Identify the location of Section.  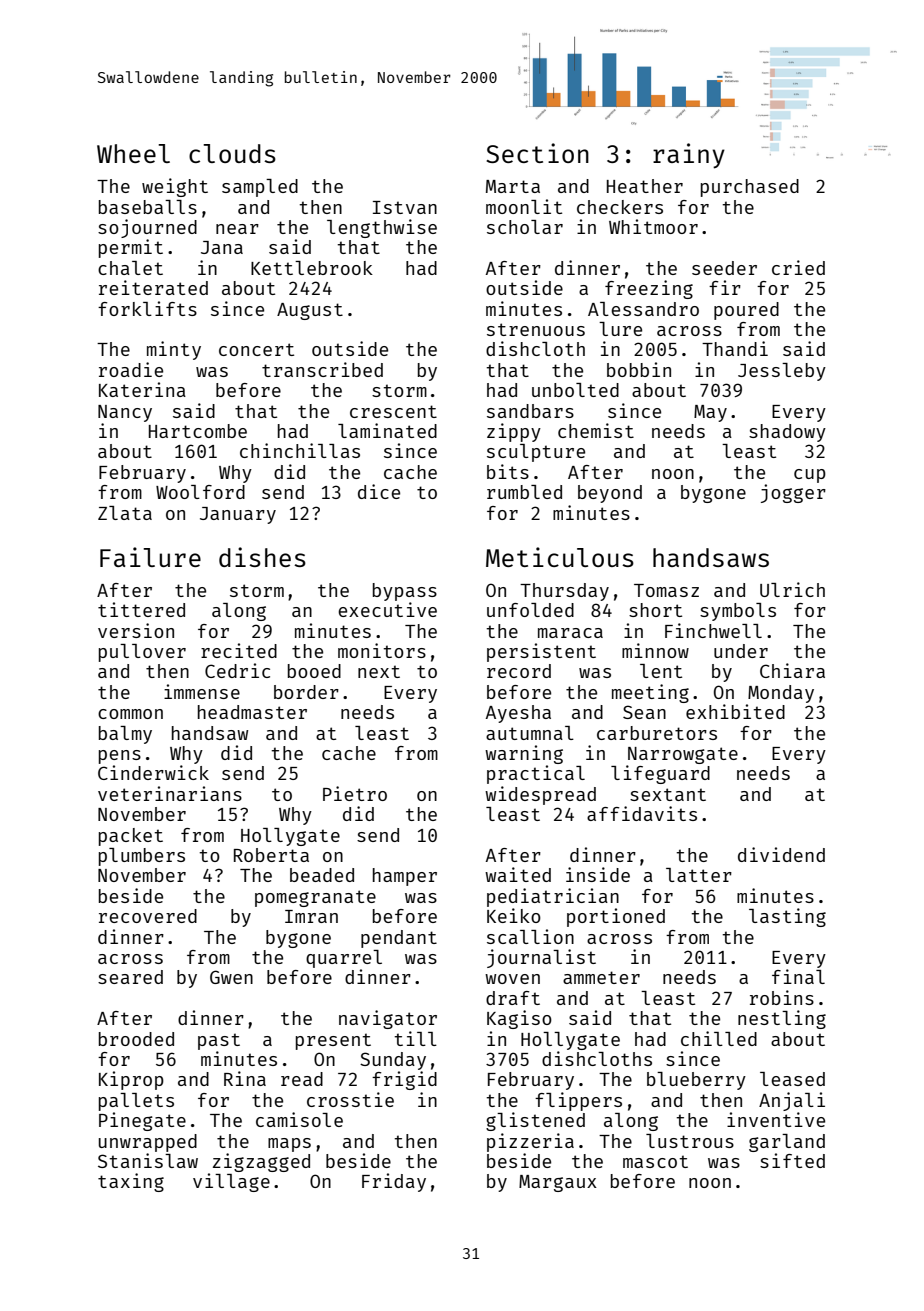
(538, 153).
